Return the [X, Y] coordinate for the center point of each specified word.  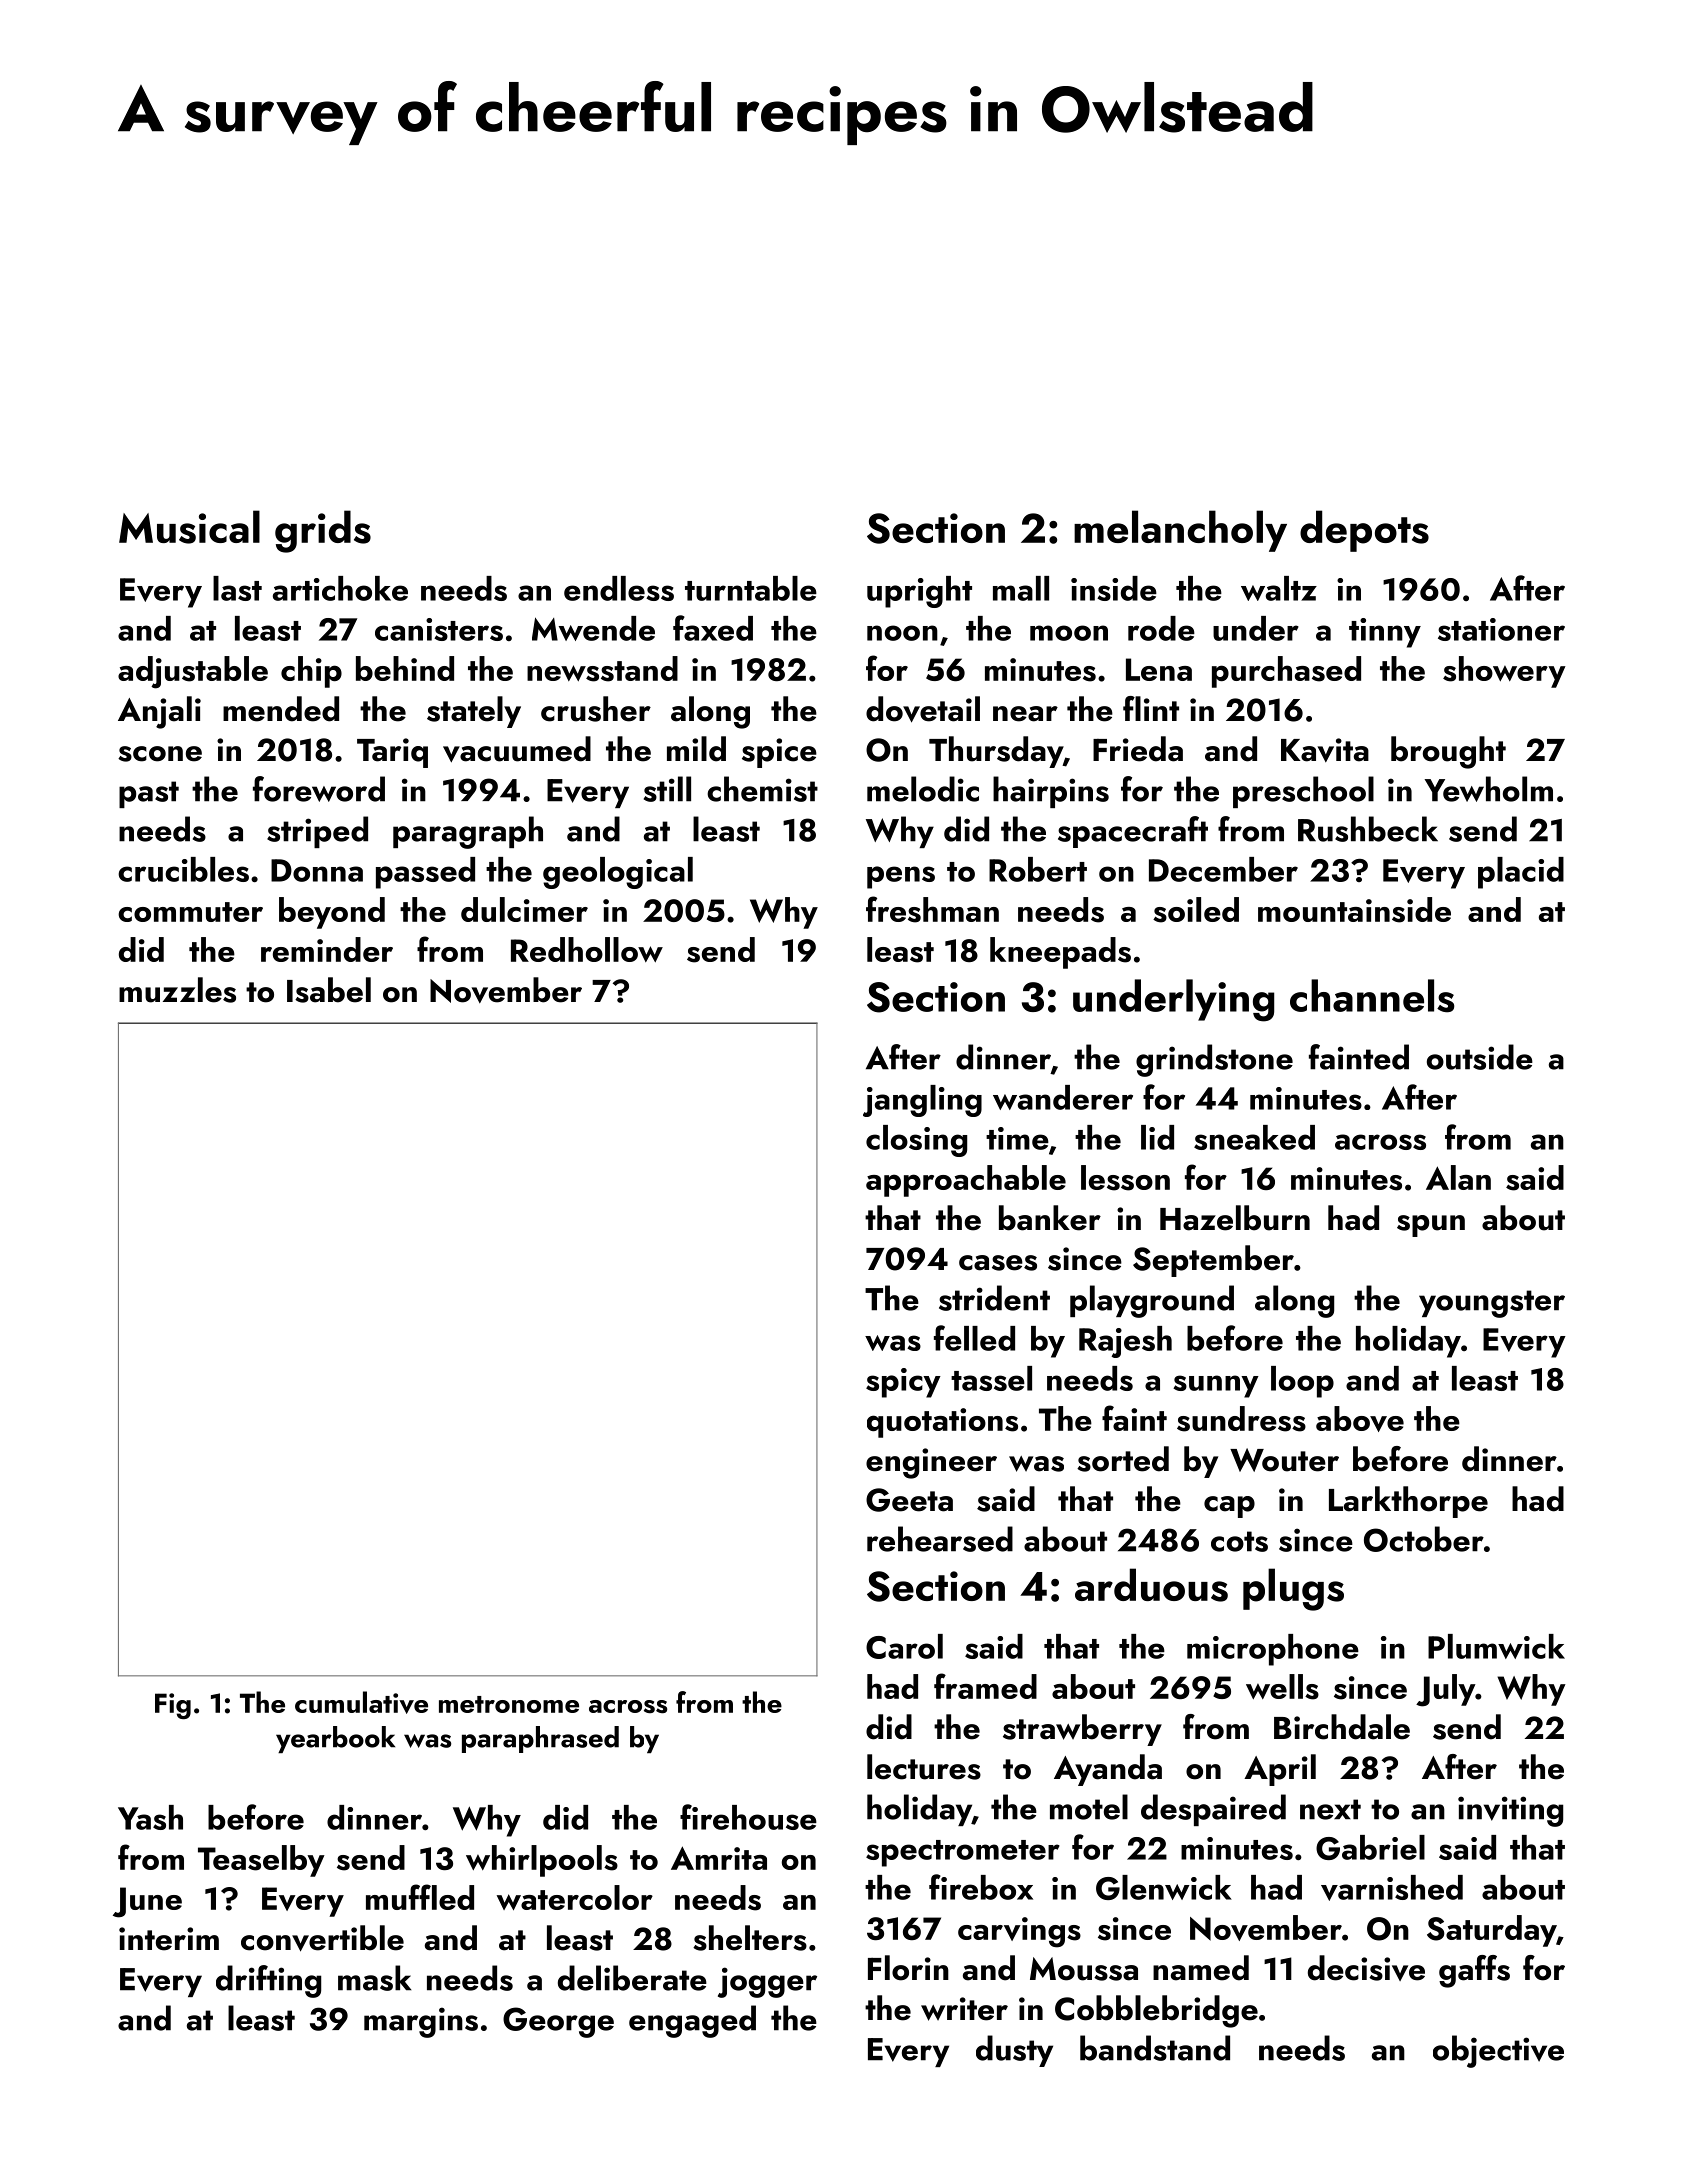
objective [1498, 2051]
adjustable [193, 672]
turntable [751, 588]
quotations [942, 1423]
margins [421, 2022]
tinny [1385, 633]
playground [1152, 1301]
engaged [692, 2021]
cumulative [361, 1702]
